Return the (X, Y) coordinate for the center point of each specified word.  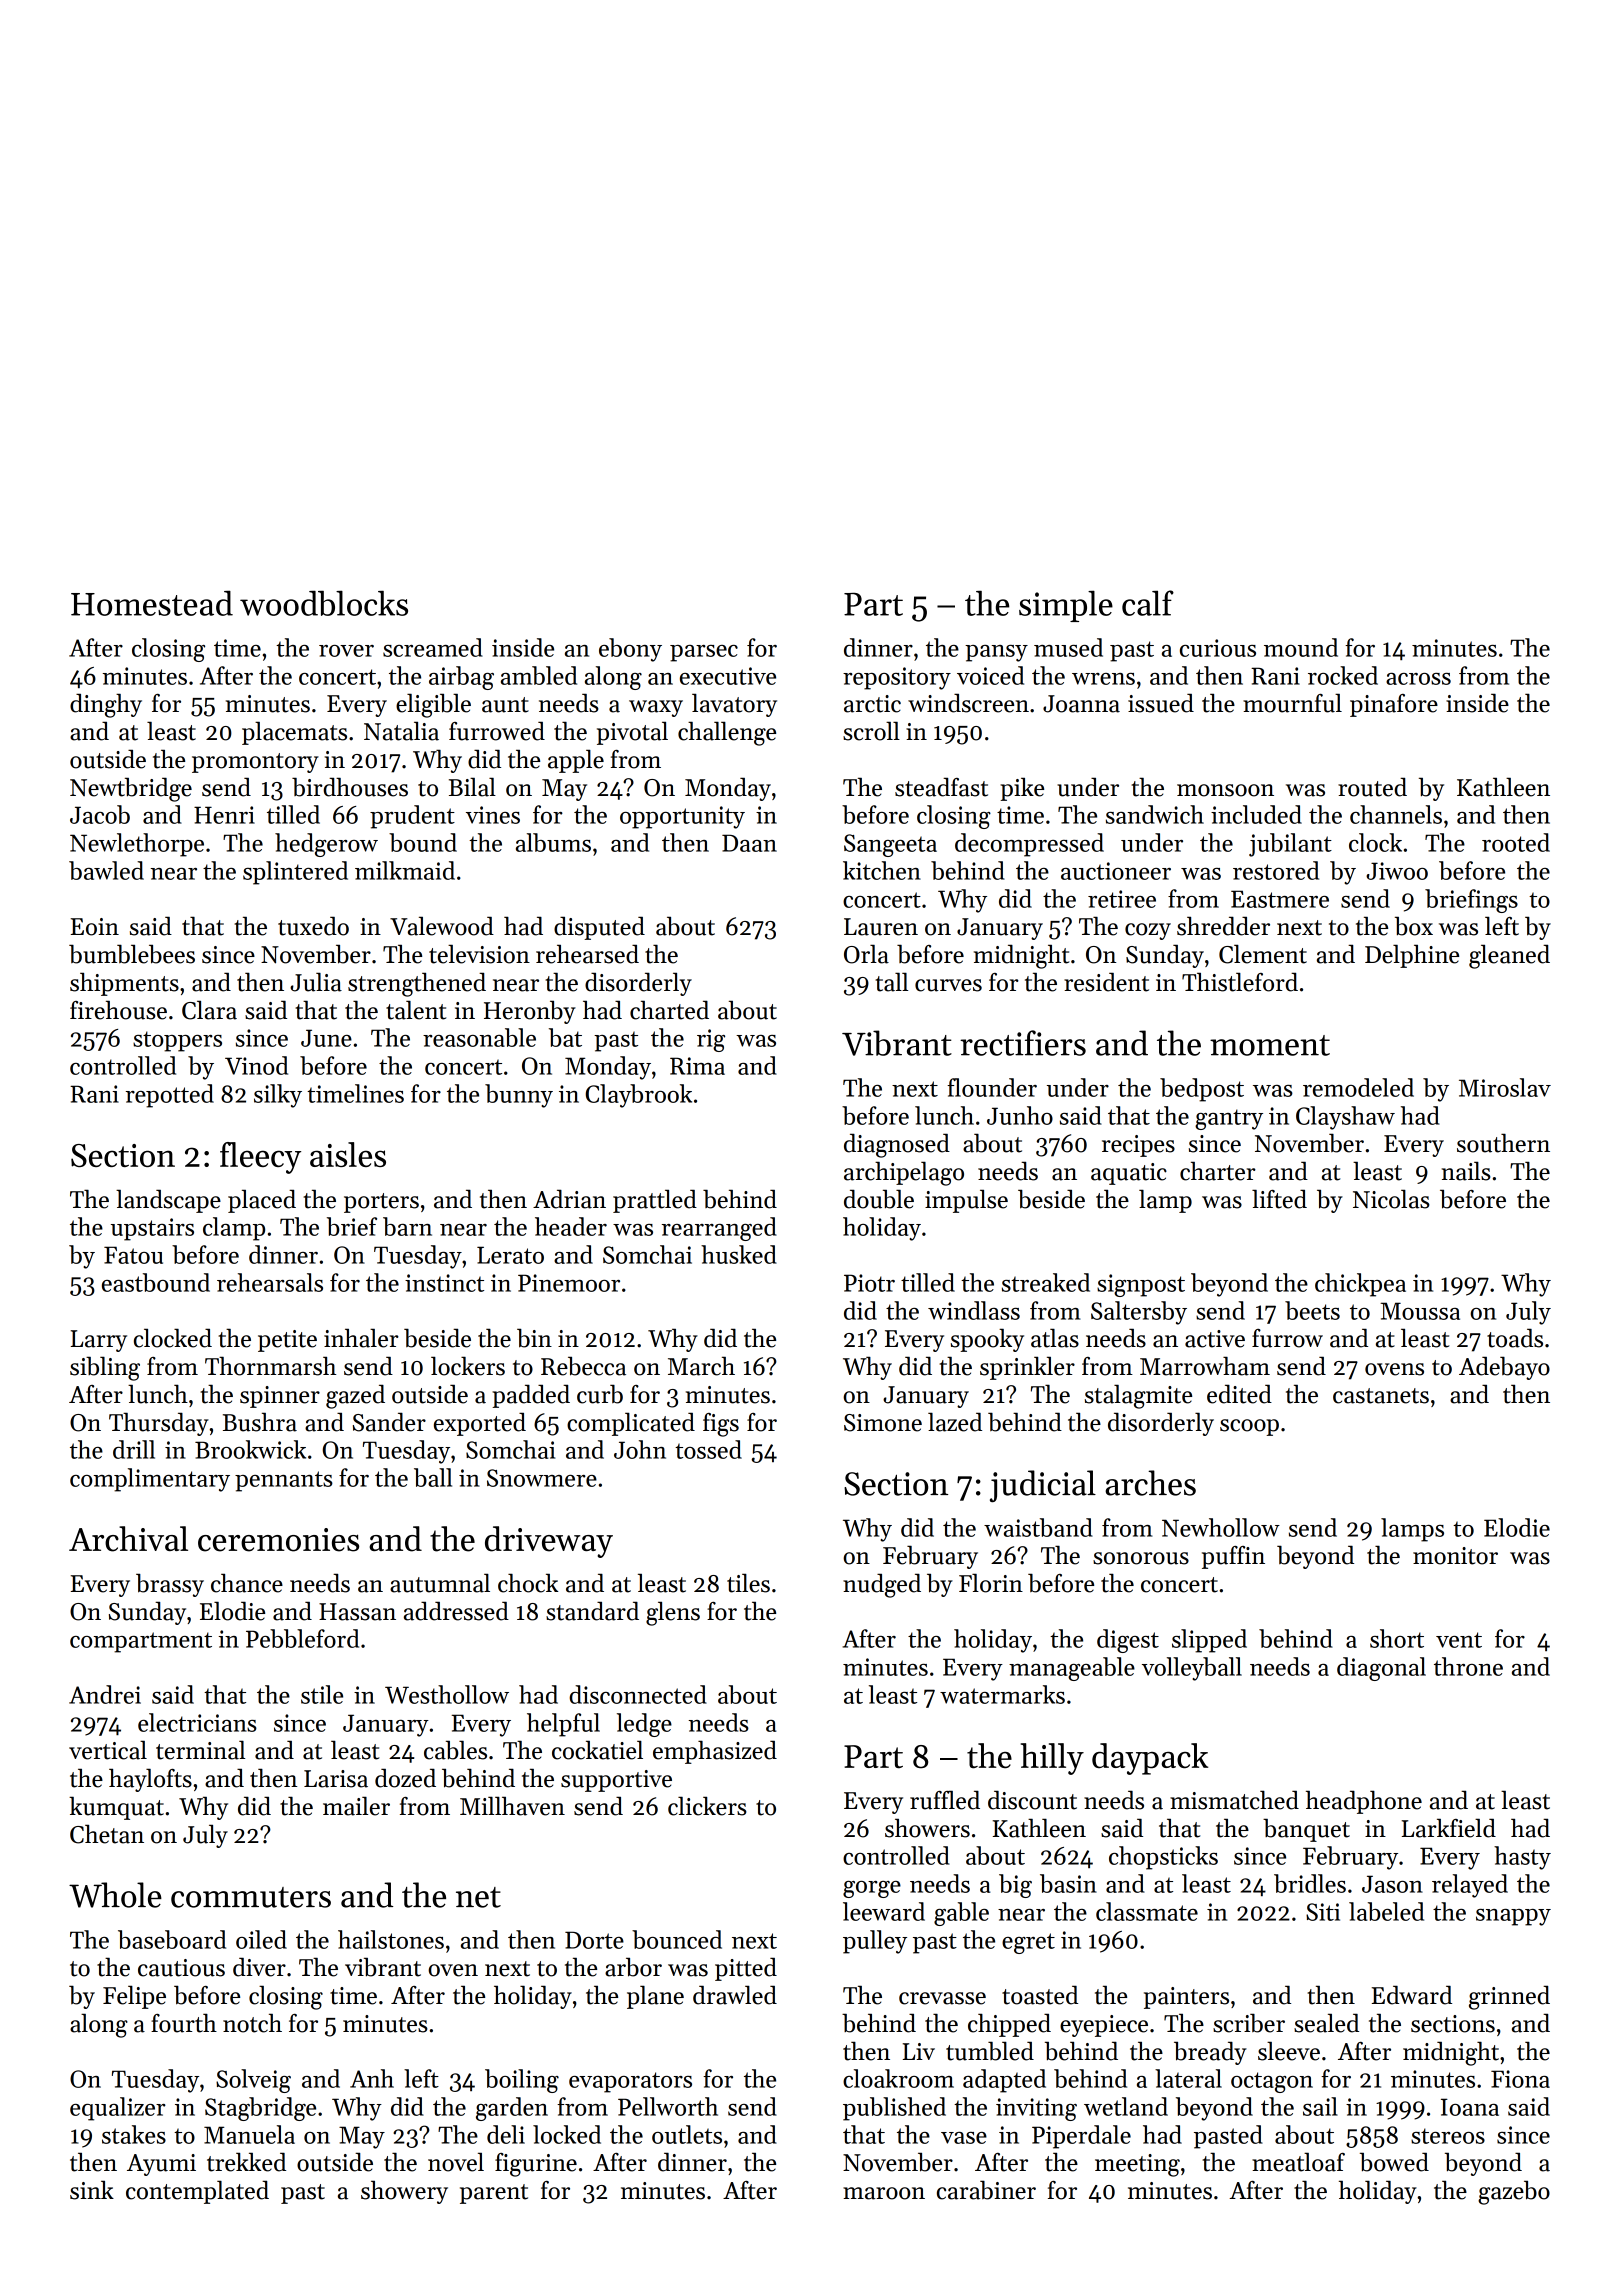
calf (1148, 603)
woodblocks (324, 603)
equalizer (118, 2109)
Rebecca (583, 1366)
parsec (704, 653)
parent (494, 2194)
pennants (284, 1481)
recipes (1138, 1146)
